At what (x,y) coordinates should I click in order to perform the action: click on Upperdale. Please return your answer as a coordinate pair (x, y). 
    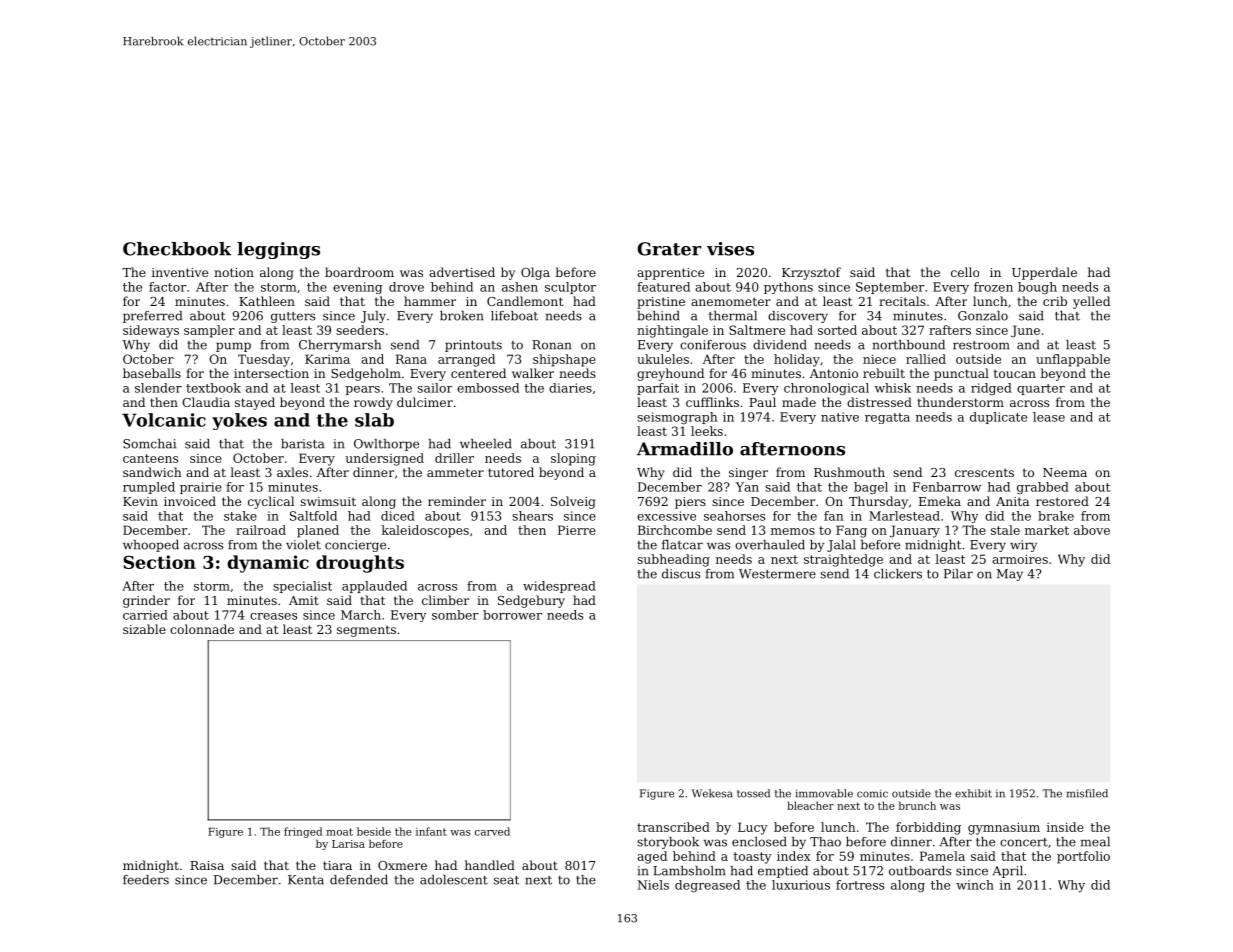
    Looking at the image, I should click on (1044, 273).
